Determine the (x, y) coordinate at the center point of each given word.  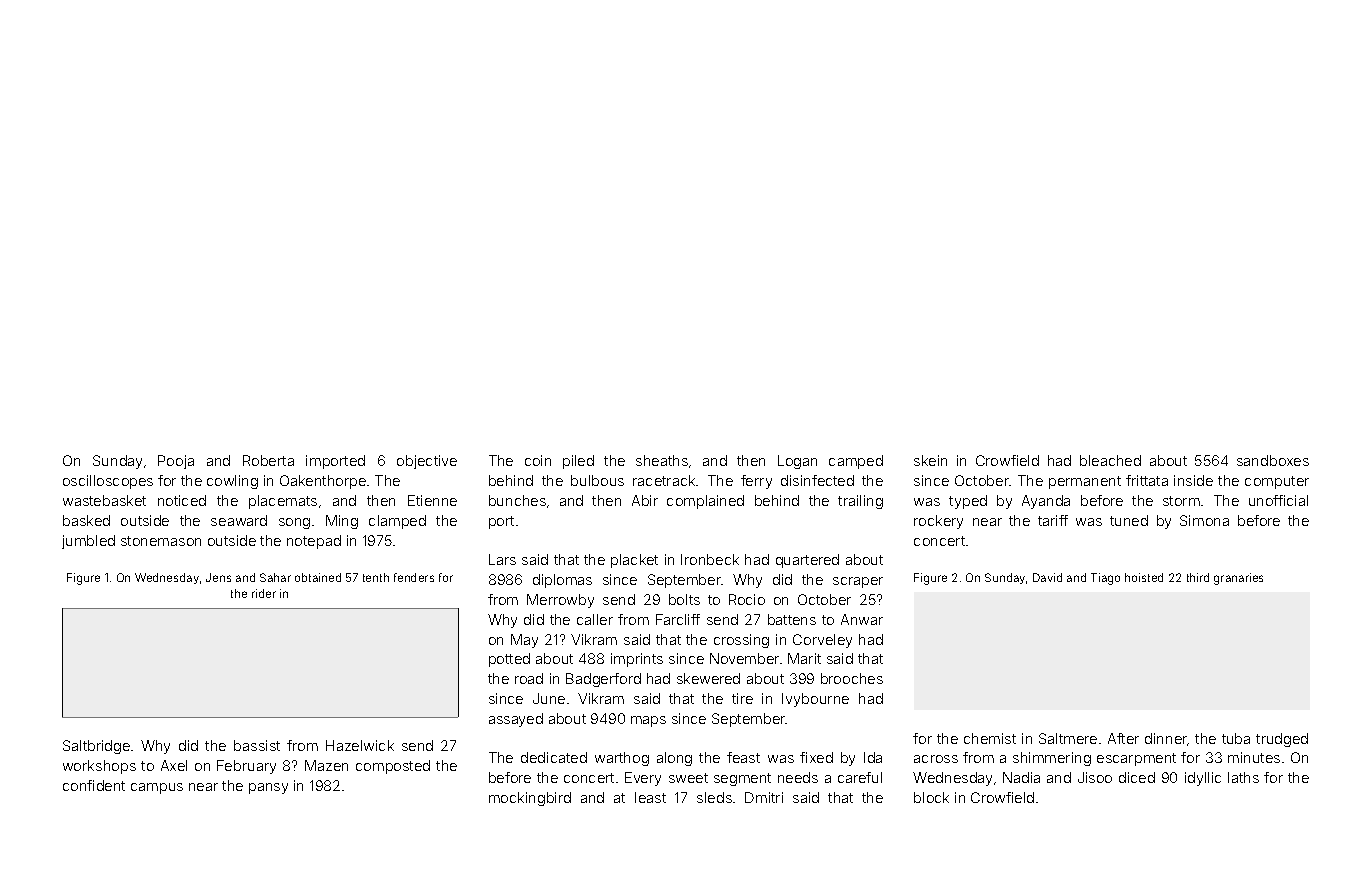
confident (94, 785)
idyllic (1203, 779)
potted (509, 660)
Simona (1204, 520)
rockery (938, 522)
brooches (852, 678)
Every (643, 779)
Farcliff (678, 619)
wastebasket (104, 500)
